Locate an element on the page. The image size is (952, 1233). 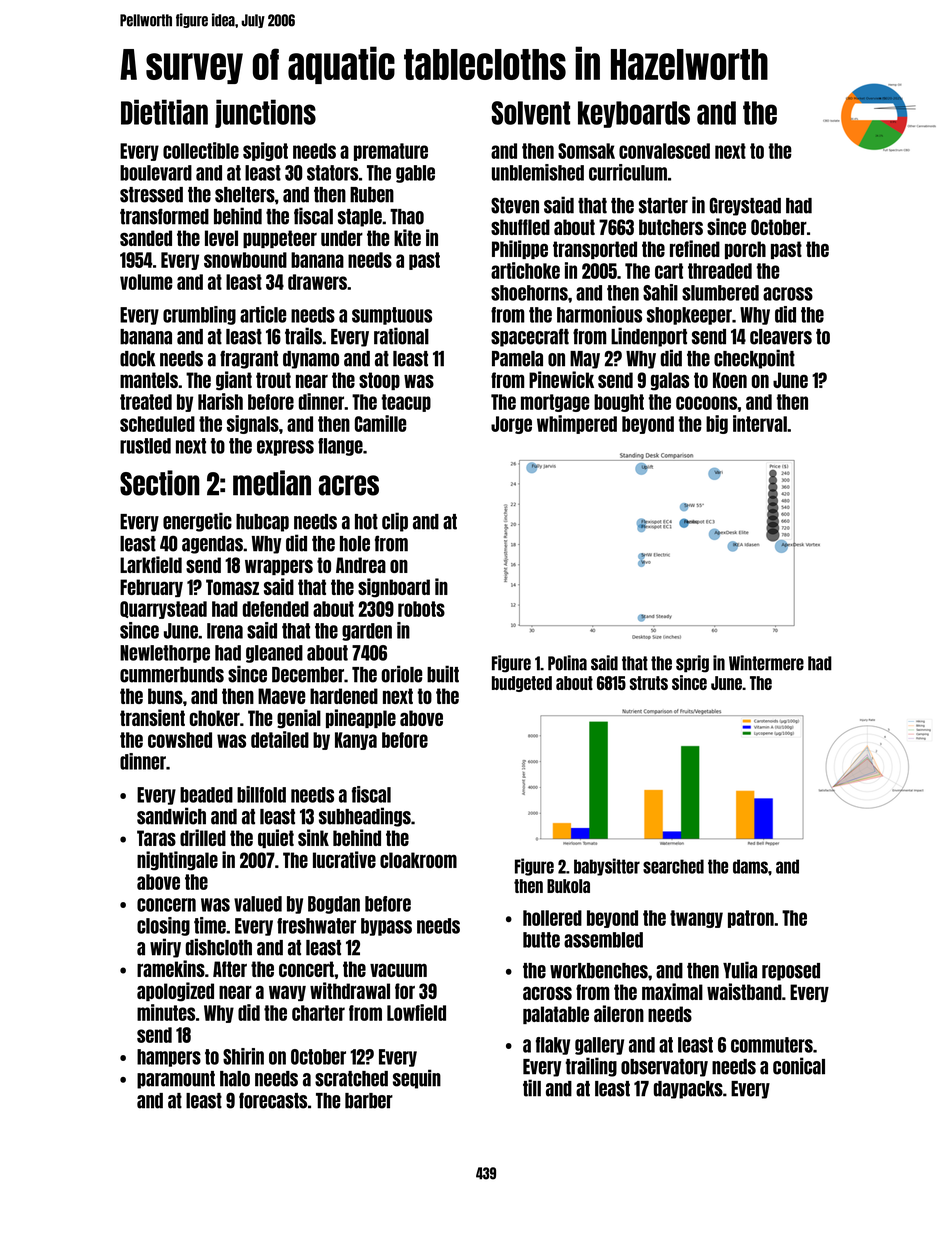
choker is located at coordinates (215, 718).
